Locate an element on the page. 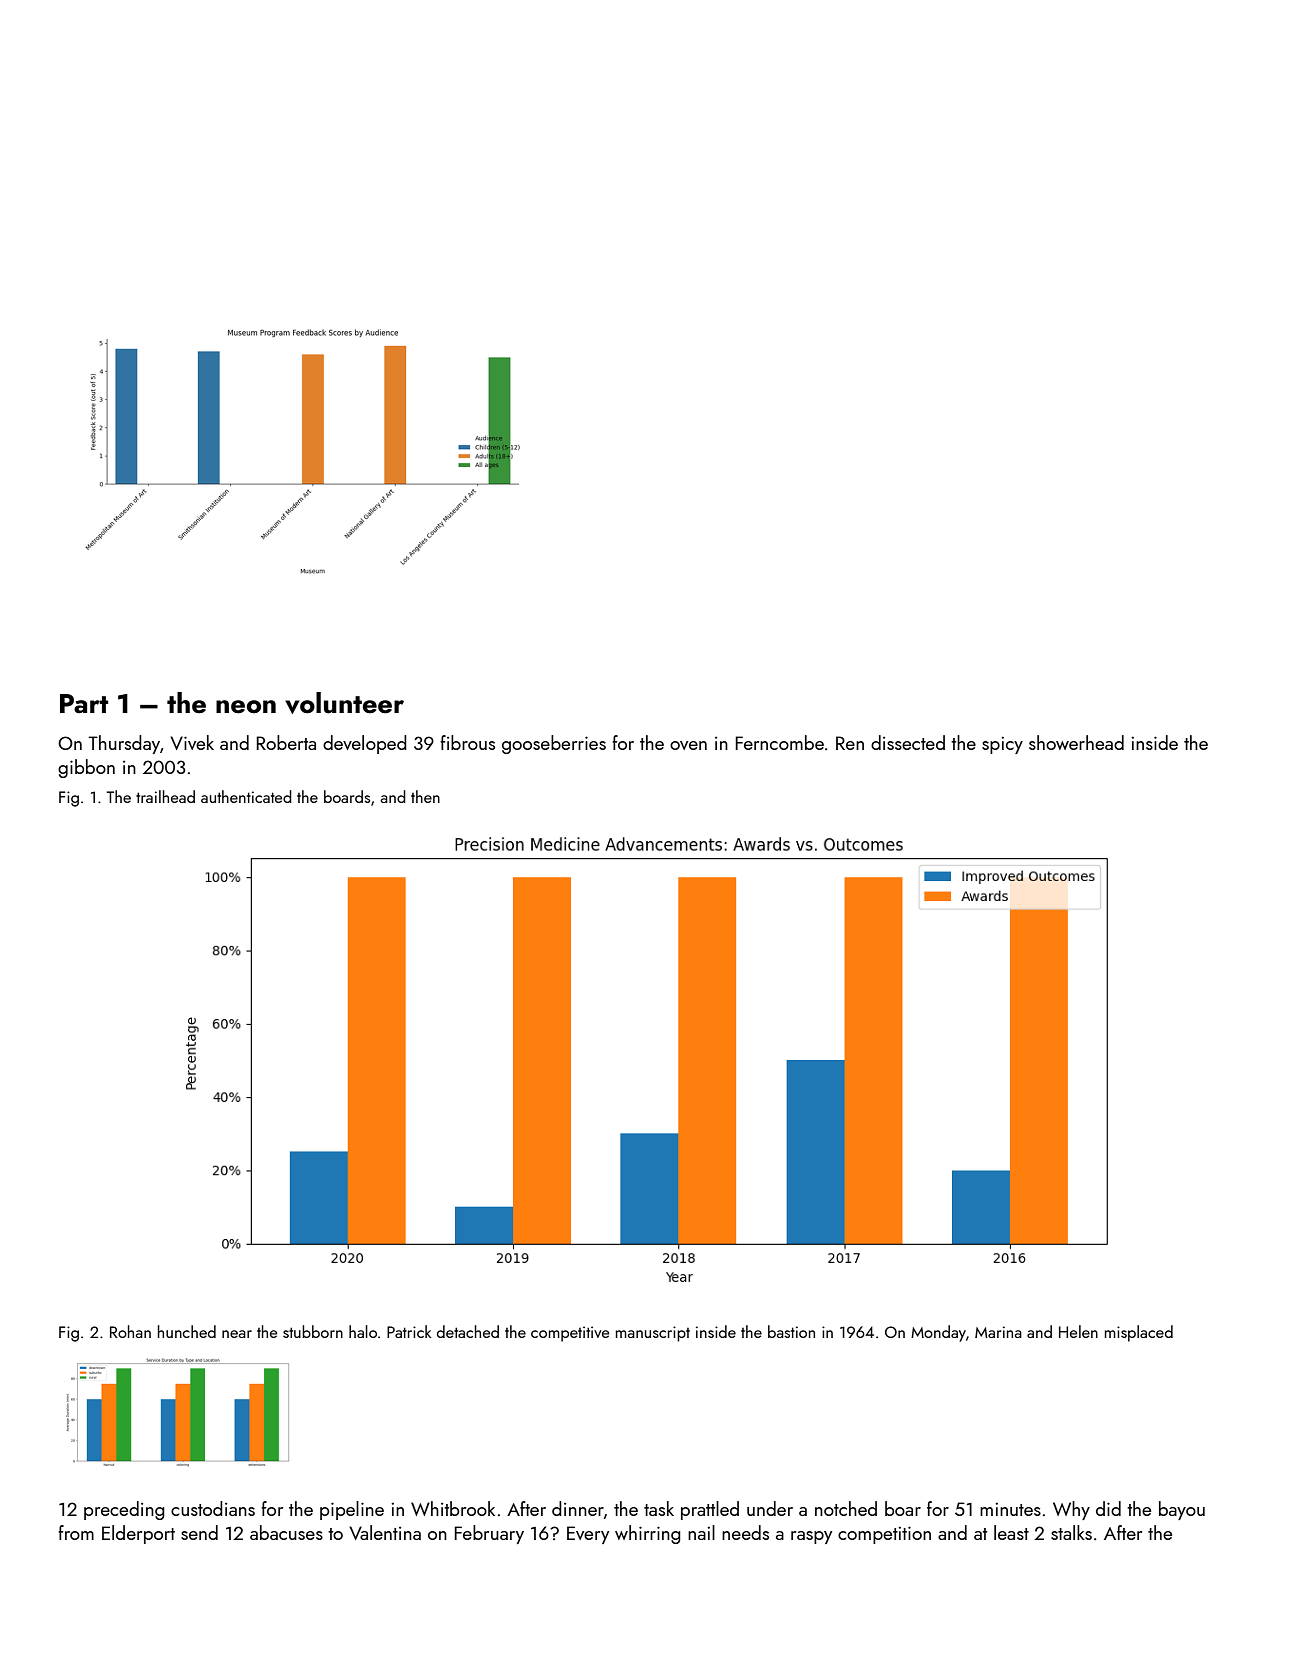 The height and width of the page is (1672, 1292). neon is located at coordinates (246, 707).
